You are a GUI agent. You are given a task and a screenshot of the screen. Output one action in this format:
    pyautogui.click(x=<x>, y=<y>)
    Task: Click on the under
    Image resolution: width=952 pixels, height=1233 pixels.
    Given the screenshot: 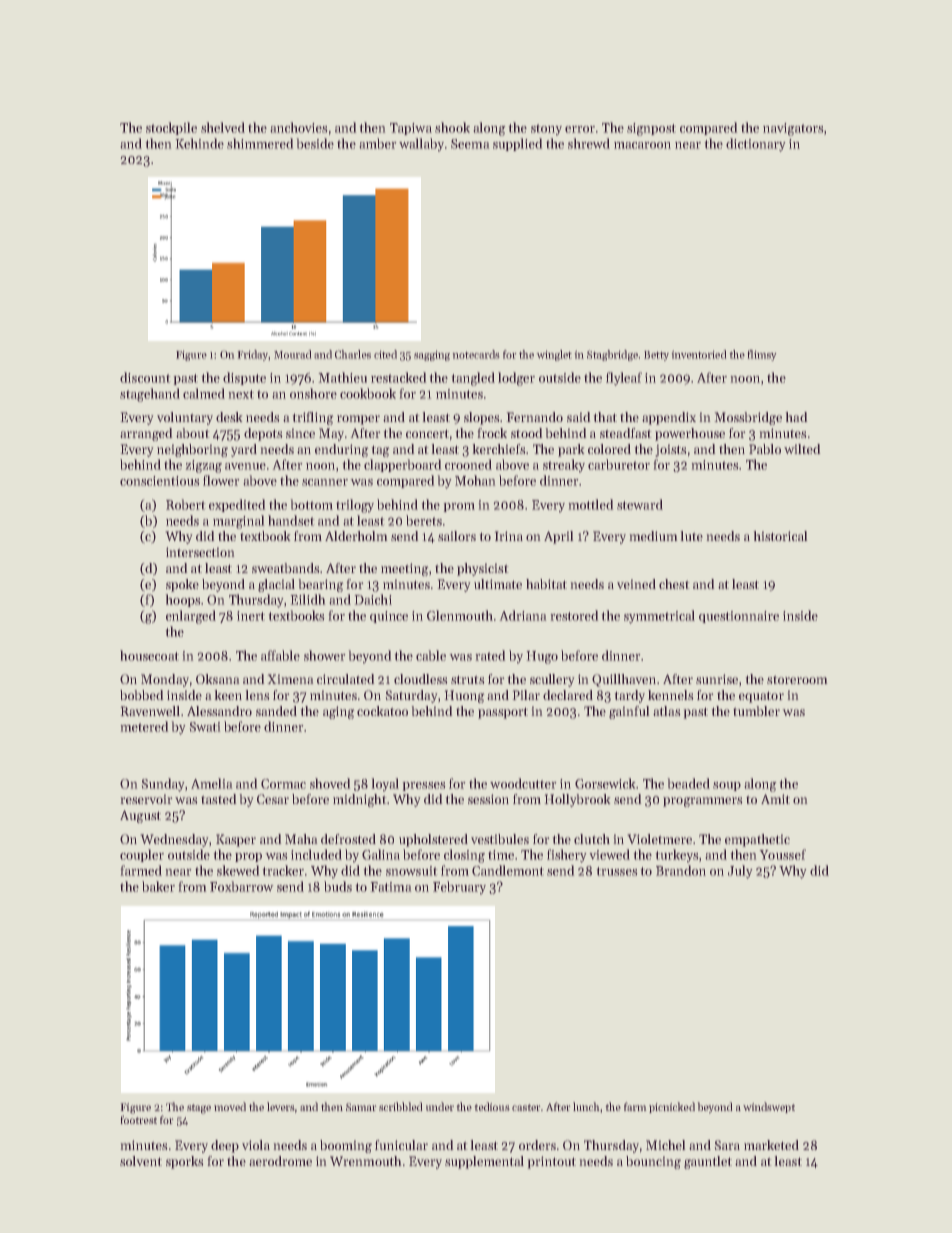 What is the action you would take?
    pyautogui.click(x=440, y=1106)
